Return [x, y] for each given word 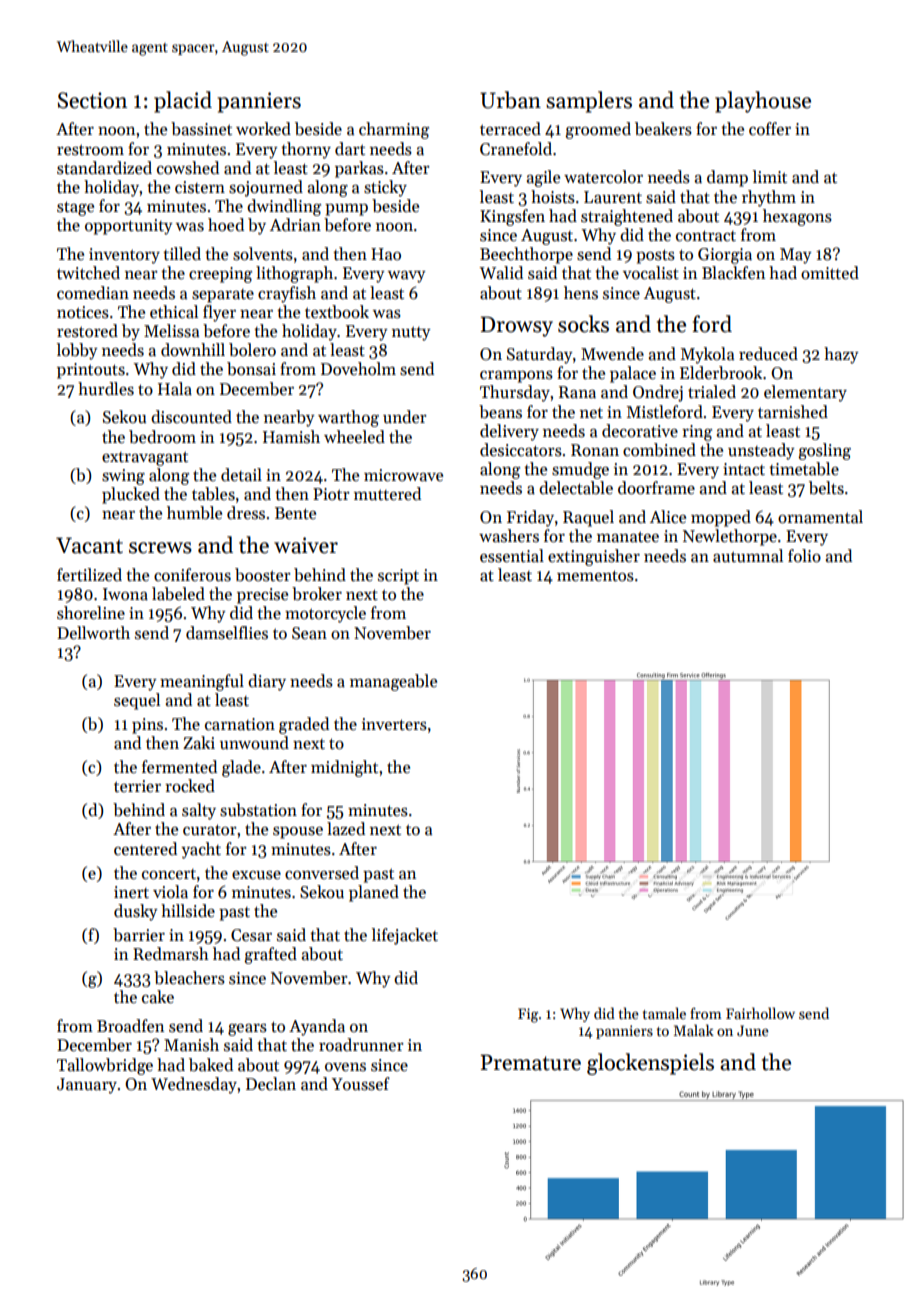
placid [183, 102]
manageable [393, 682]
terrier [137, 786]
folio [804, 556]
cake [158, 997]
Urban [510, 100]
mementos [595, 576]
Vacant [89, 545]
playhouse [763, 102]
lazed [346, 829]
